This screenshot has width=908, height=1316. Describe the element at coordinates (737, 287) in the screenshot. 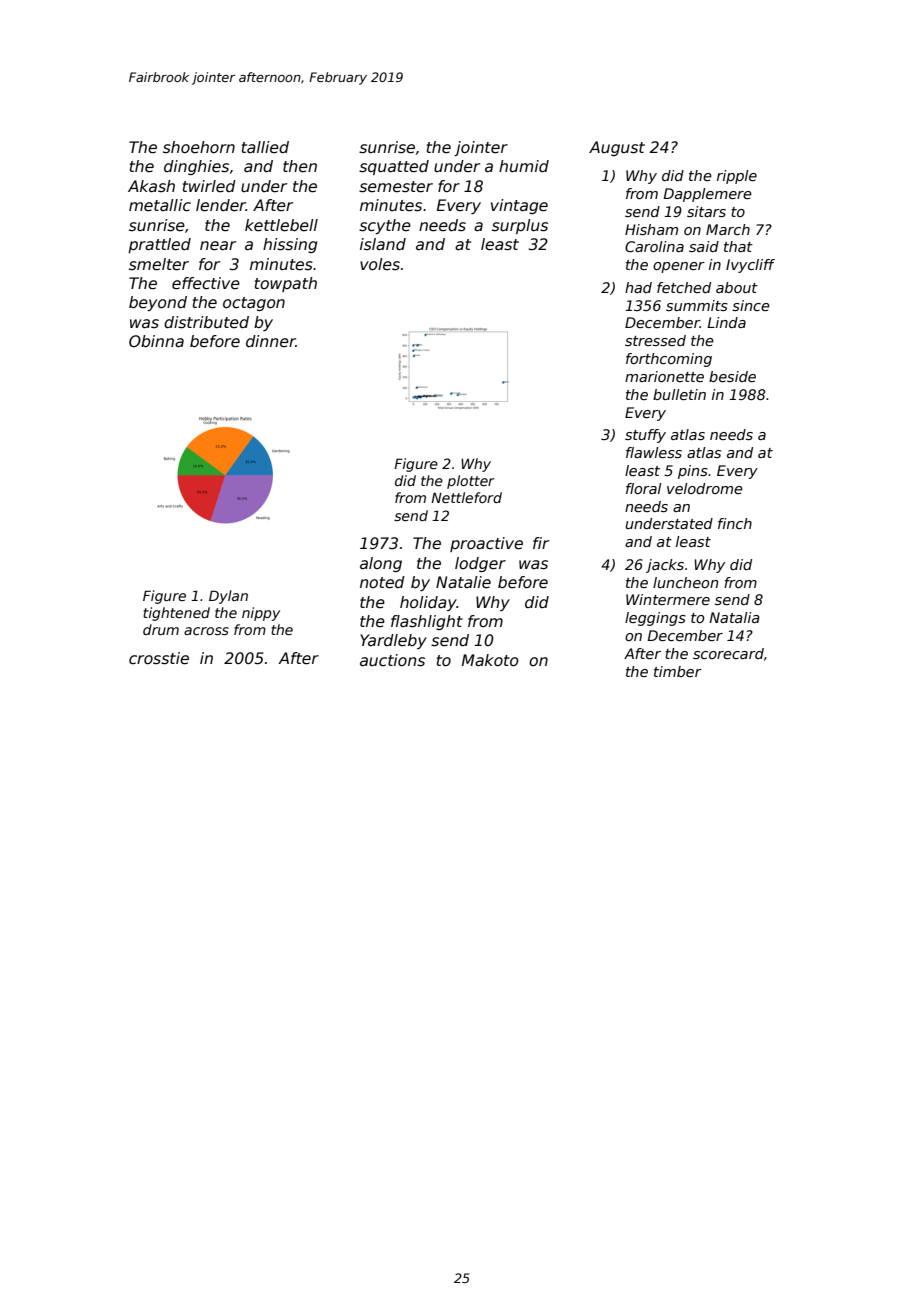

I see `about` at that location.
